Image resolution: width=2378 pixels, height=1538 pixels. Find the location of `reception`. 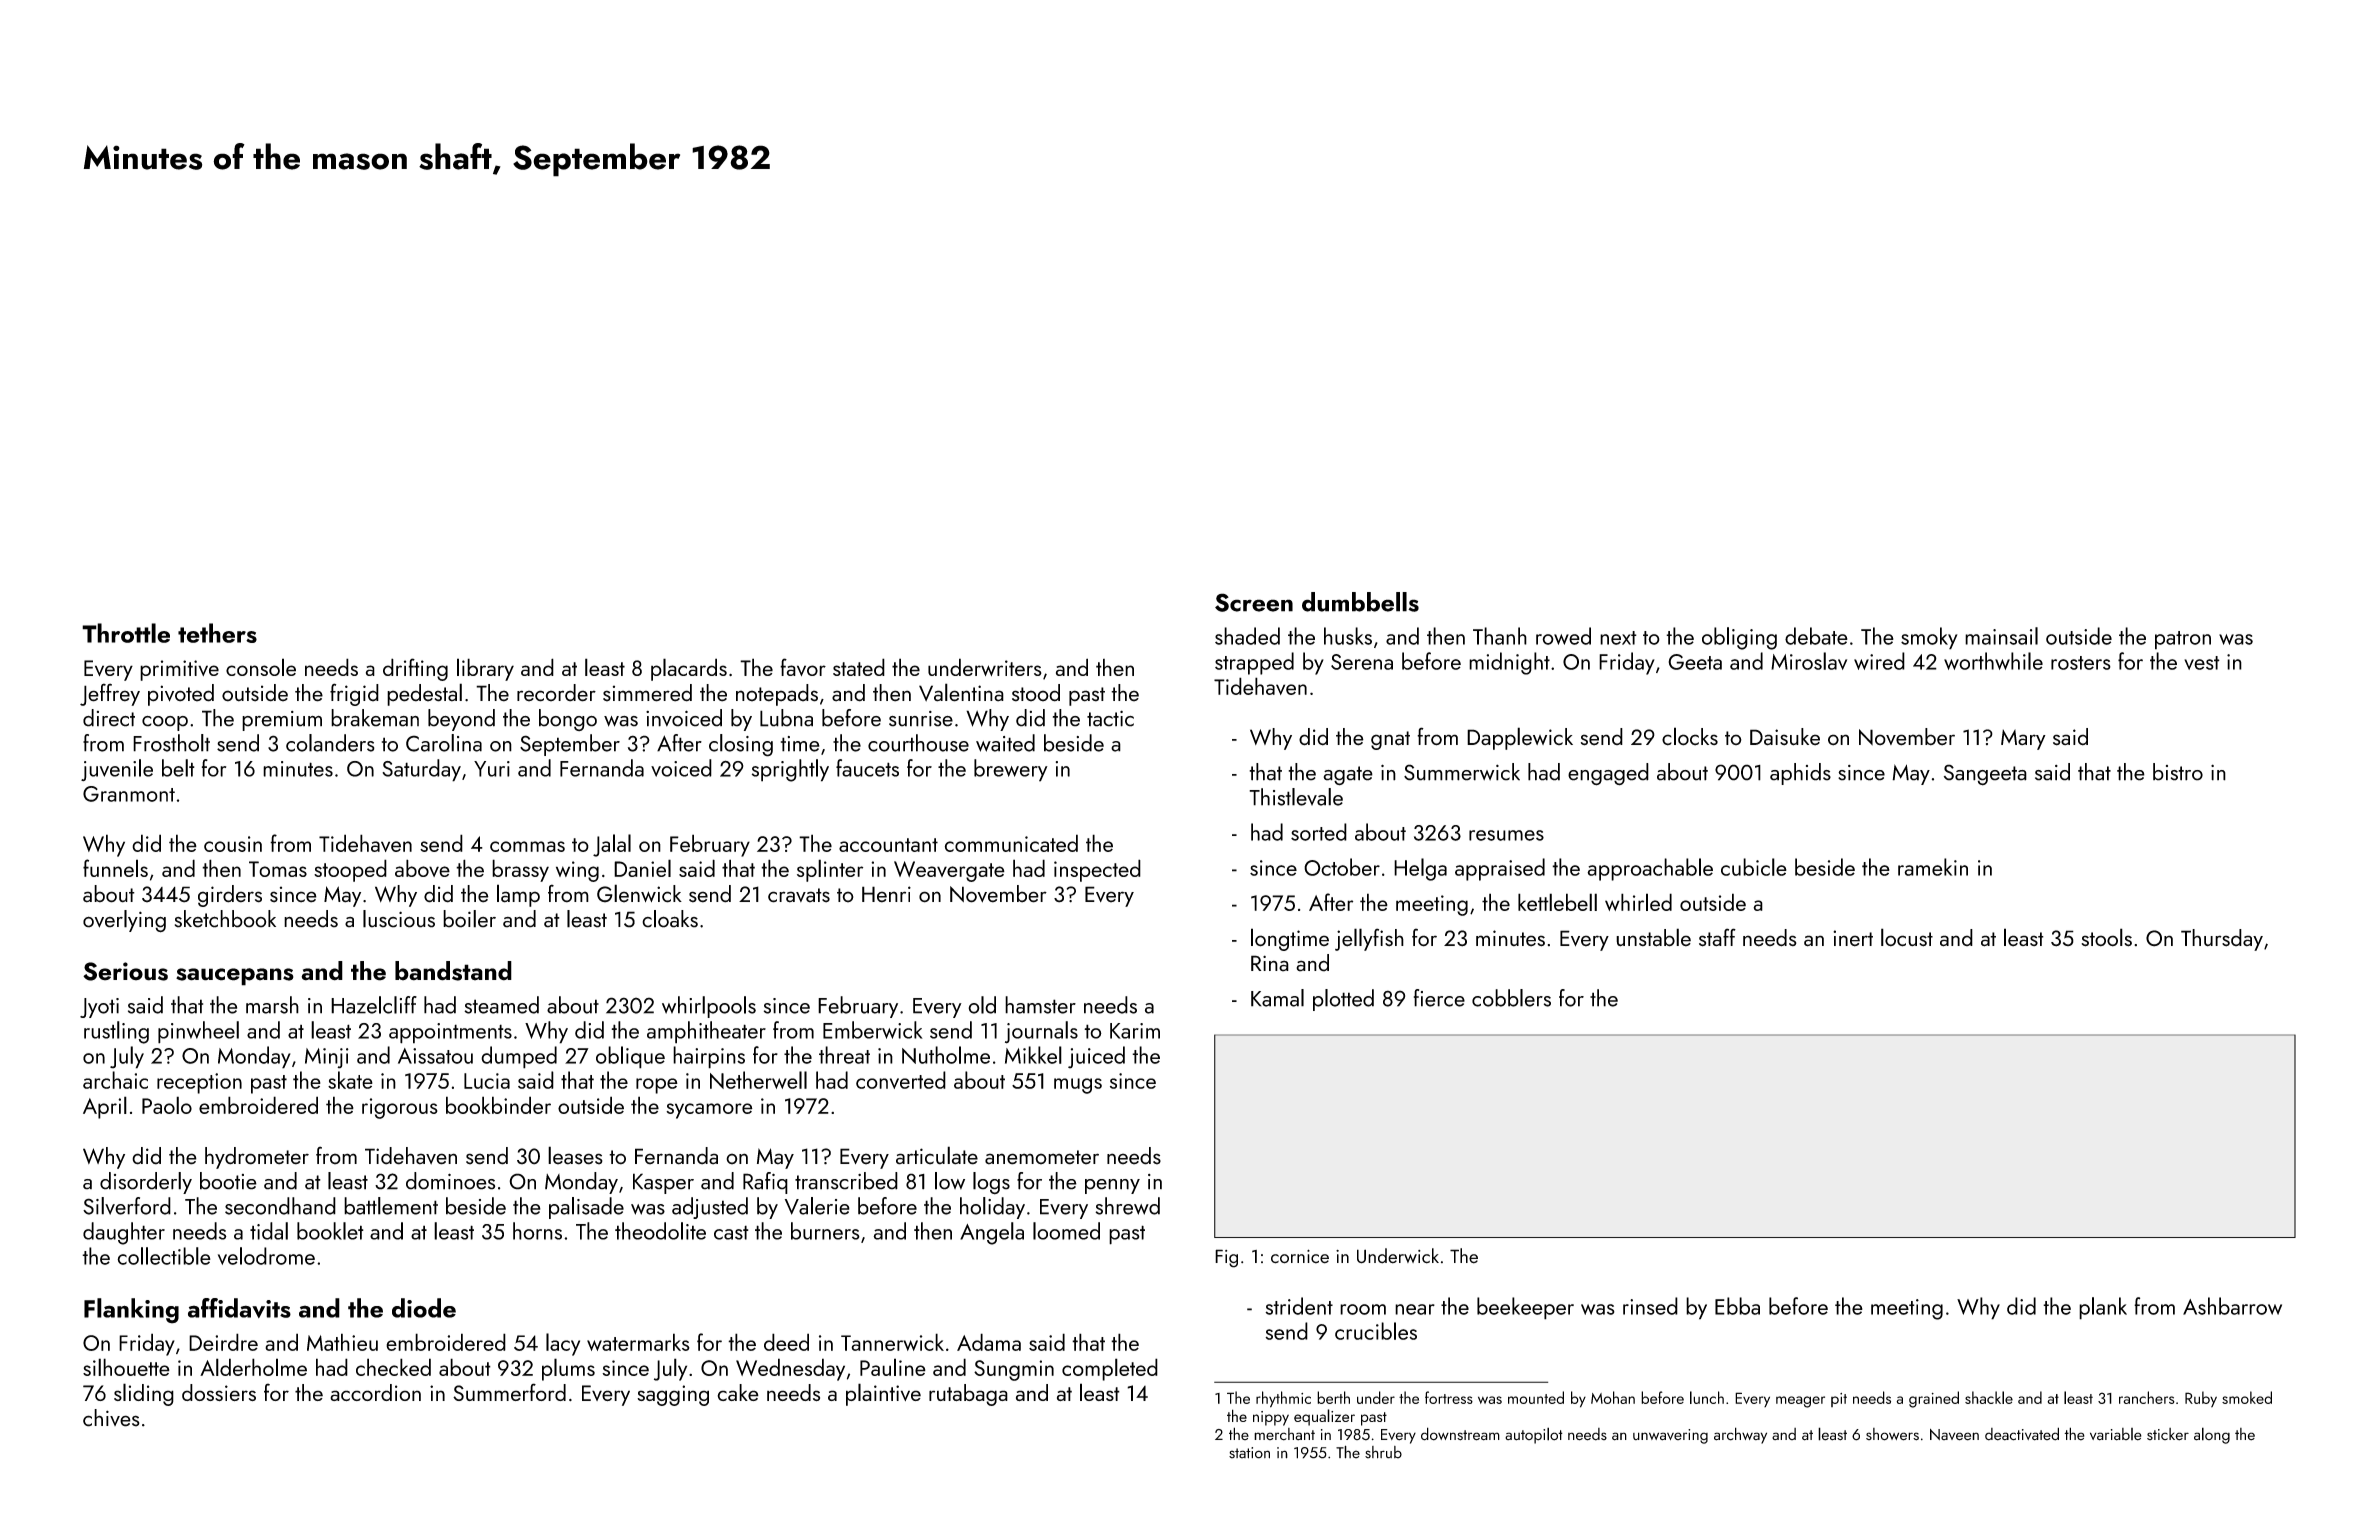

reception is located at coordinates (199, 1083).
